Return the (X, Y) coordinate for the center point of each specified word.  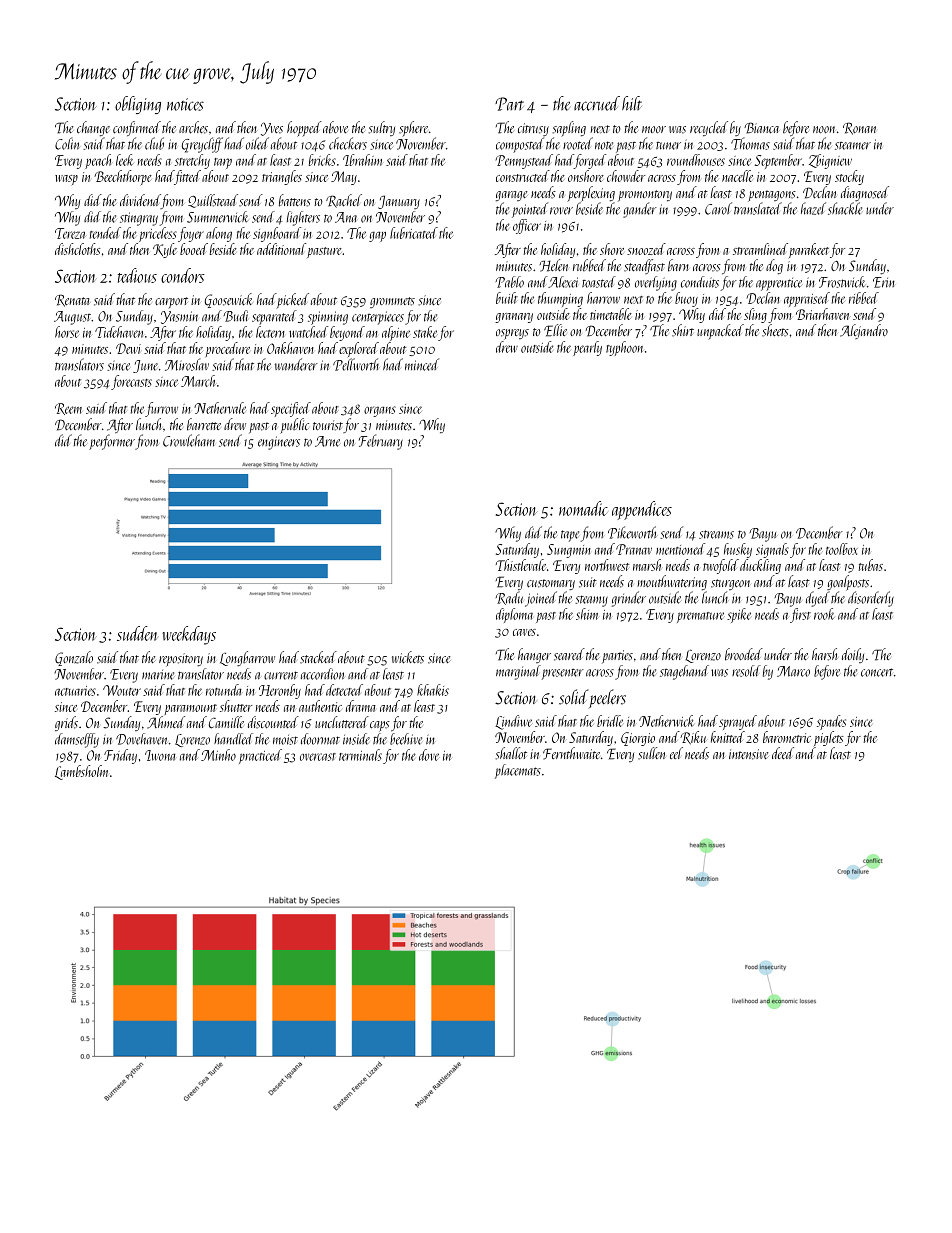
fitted (187, 177)
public (294, 426)
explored (359, 349)
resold (746, 671)
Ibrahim (362, 160)
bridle (610, 721)
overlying (656, 283)
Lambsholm (81, 772)
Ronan (859, 128)
